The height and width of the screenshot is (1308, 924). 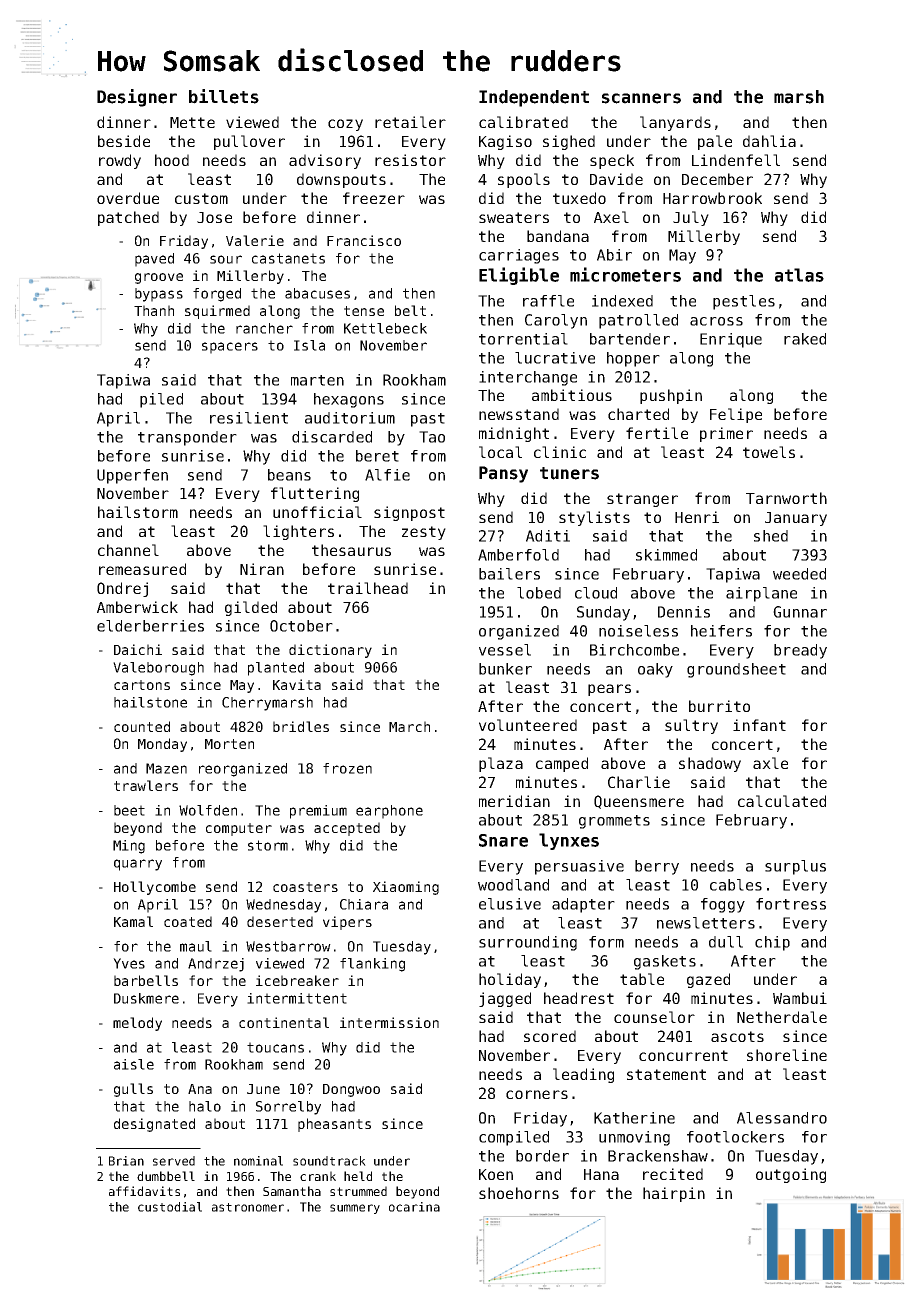 I want to click on clinic, so click(x=560, y=452).
